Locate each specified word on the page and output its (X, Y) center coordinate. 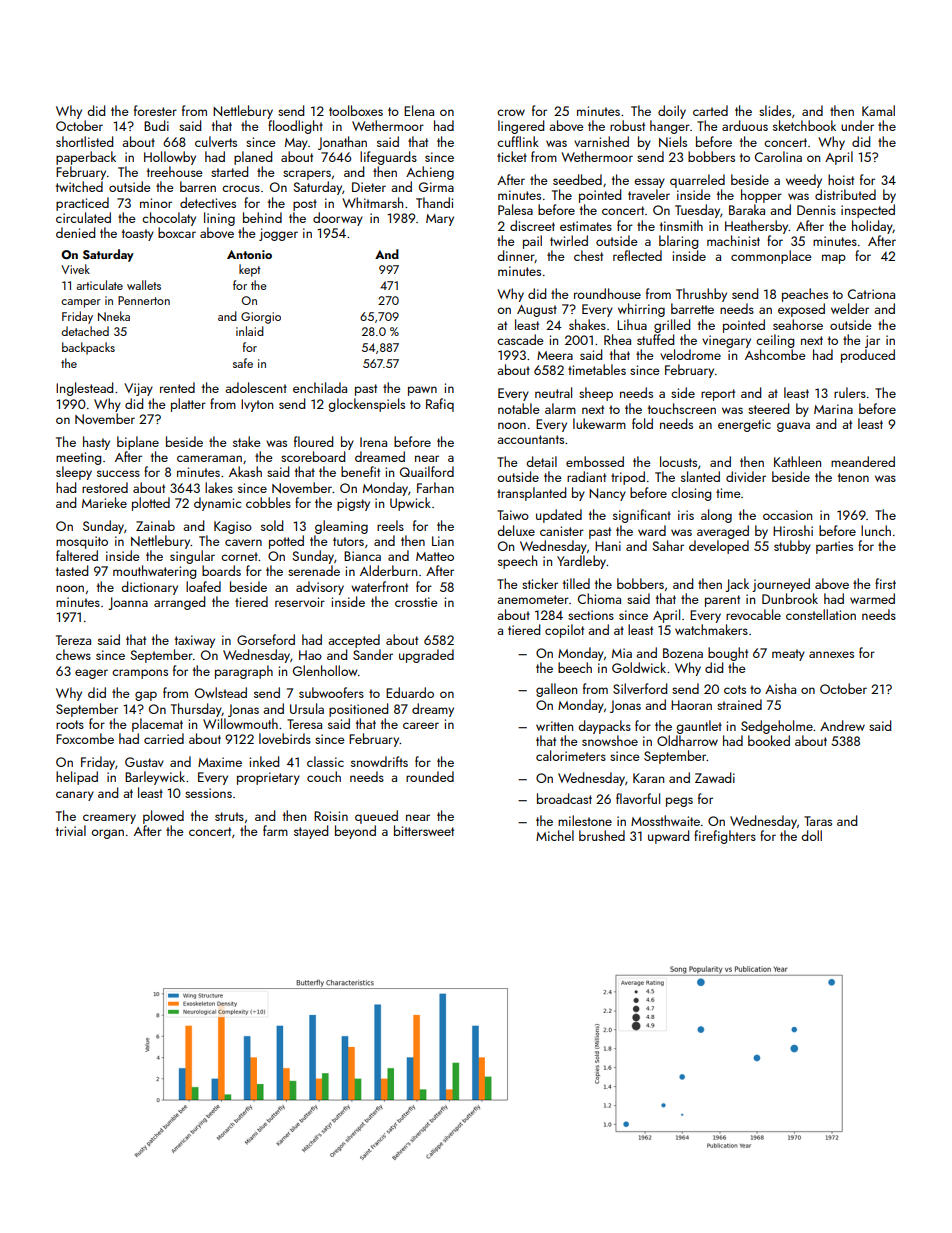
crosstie (416, 602)
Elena (419, 110)
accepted (354, 641)
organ (107, 834)
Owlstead (221, 692)
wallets (144, 285)
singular (192, 557)
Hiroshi (793, 530)
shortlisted (84, 141)
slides (775, 110)
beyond (355, 832)
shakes (587, 324)
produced (868, 356)
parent (722, 601)
